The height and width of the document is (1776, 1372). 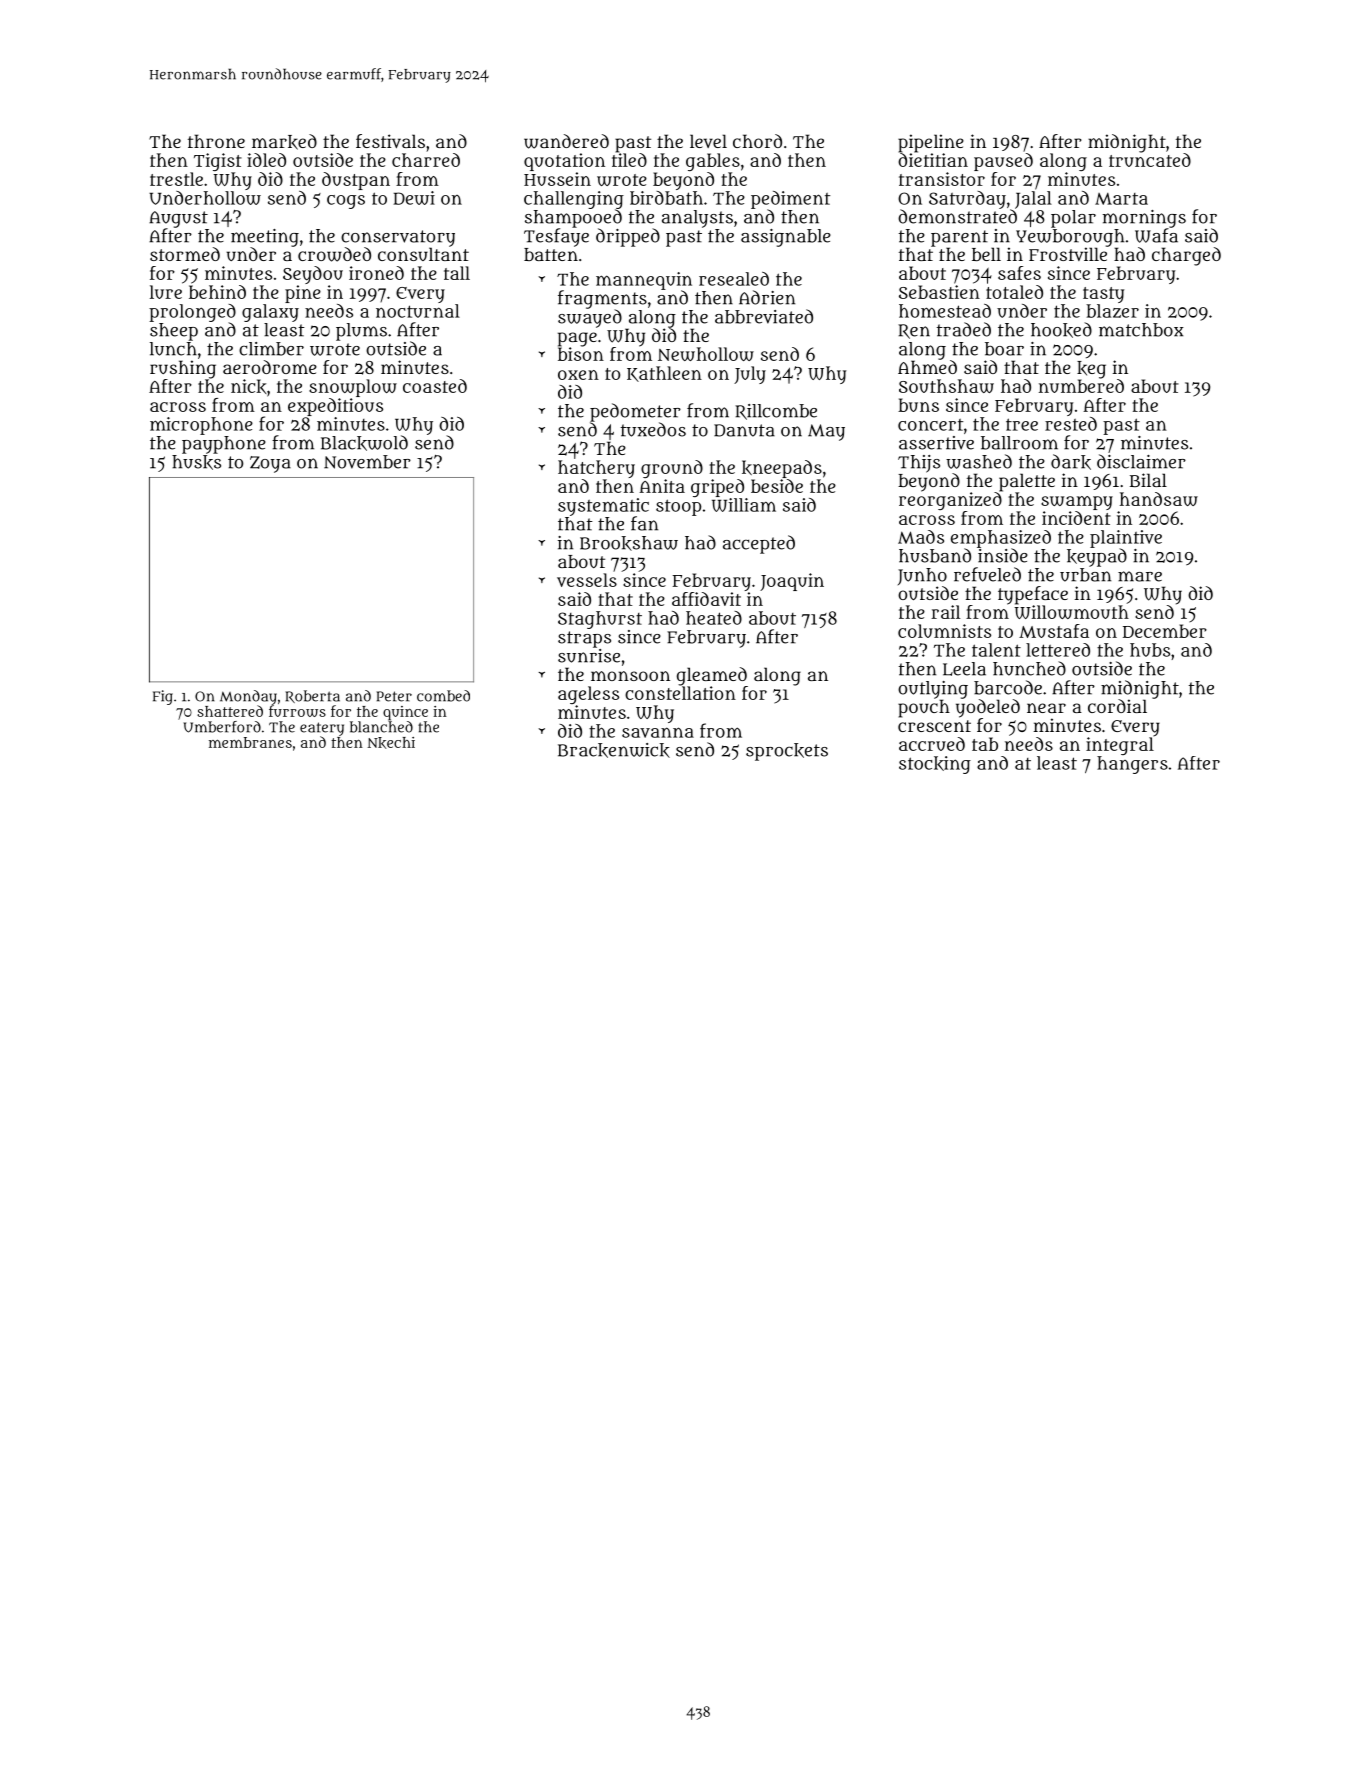 I want to click on oxen, so click(x=578, y=375).
